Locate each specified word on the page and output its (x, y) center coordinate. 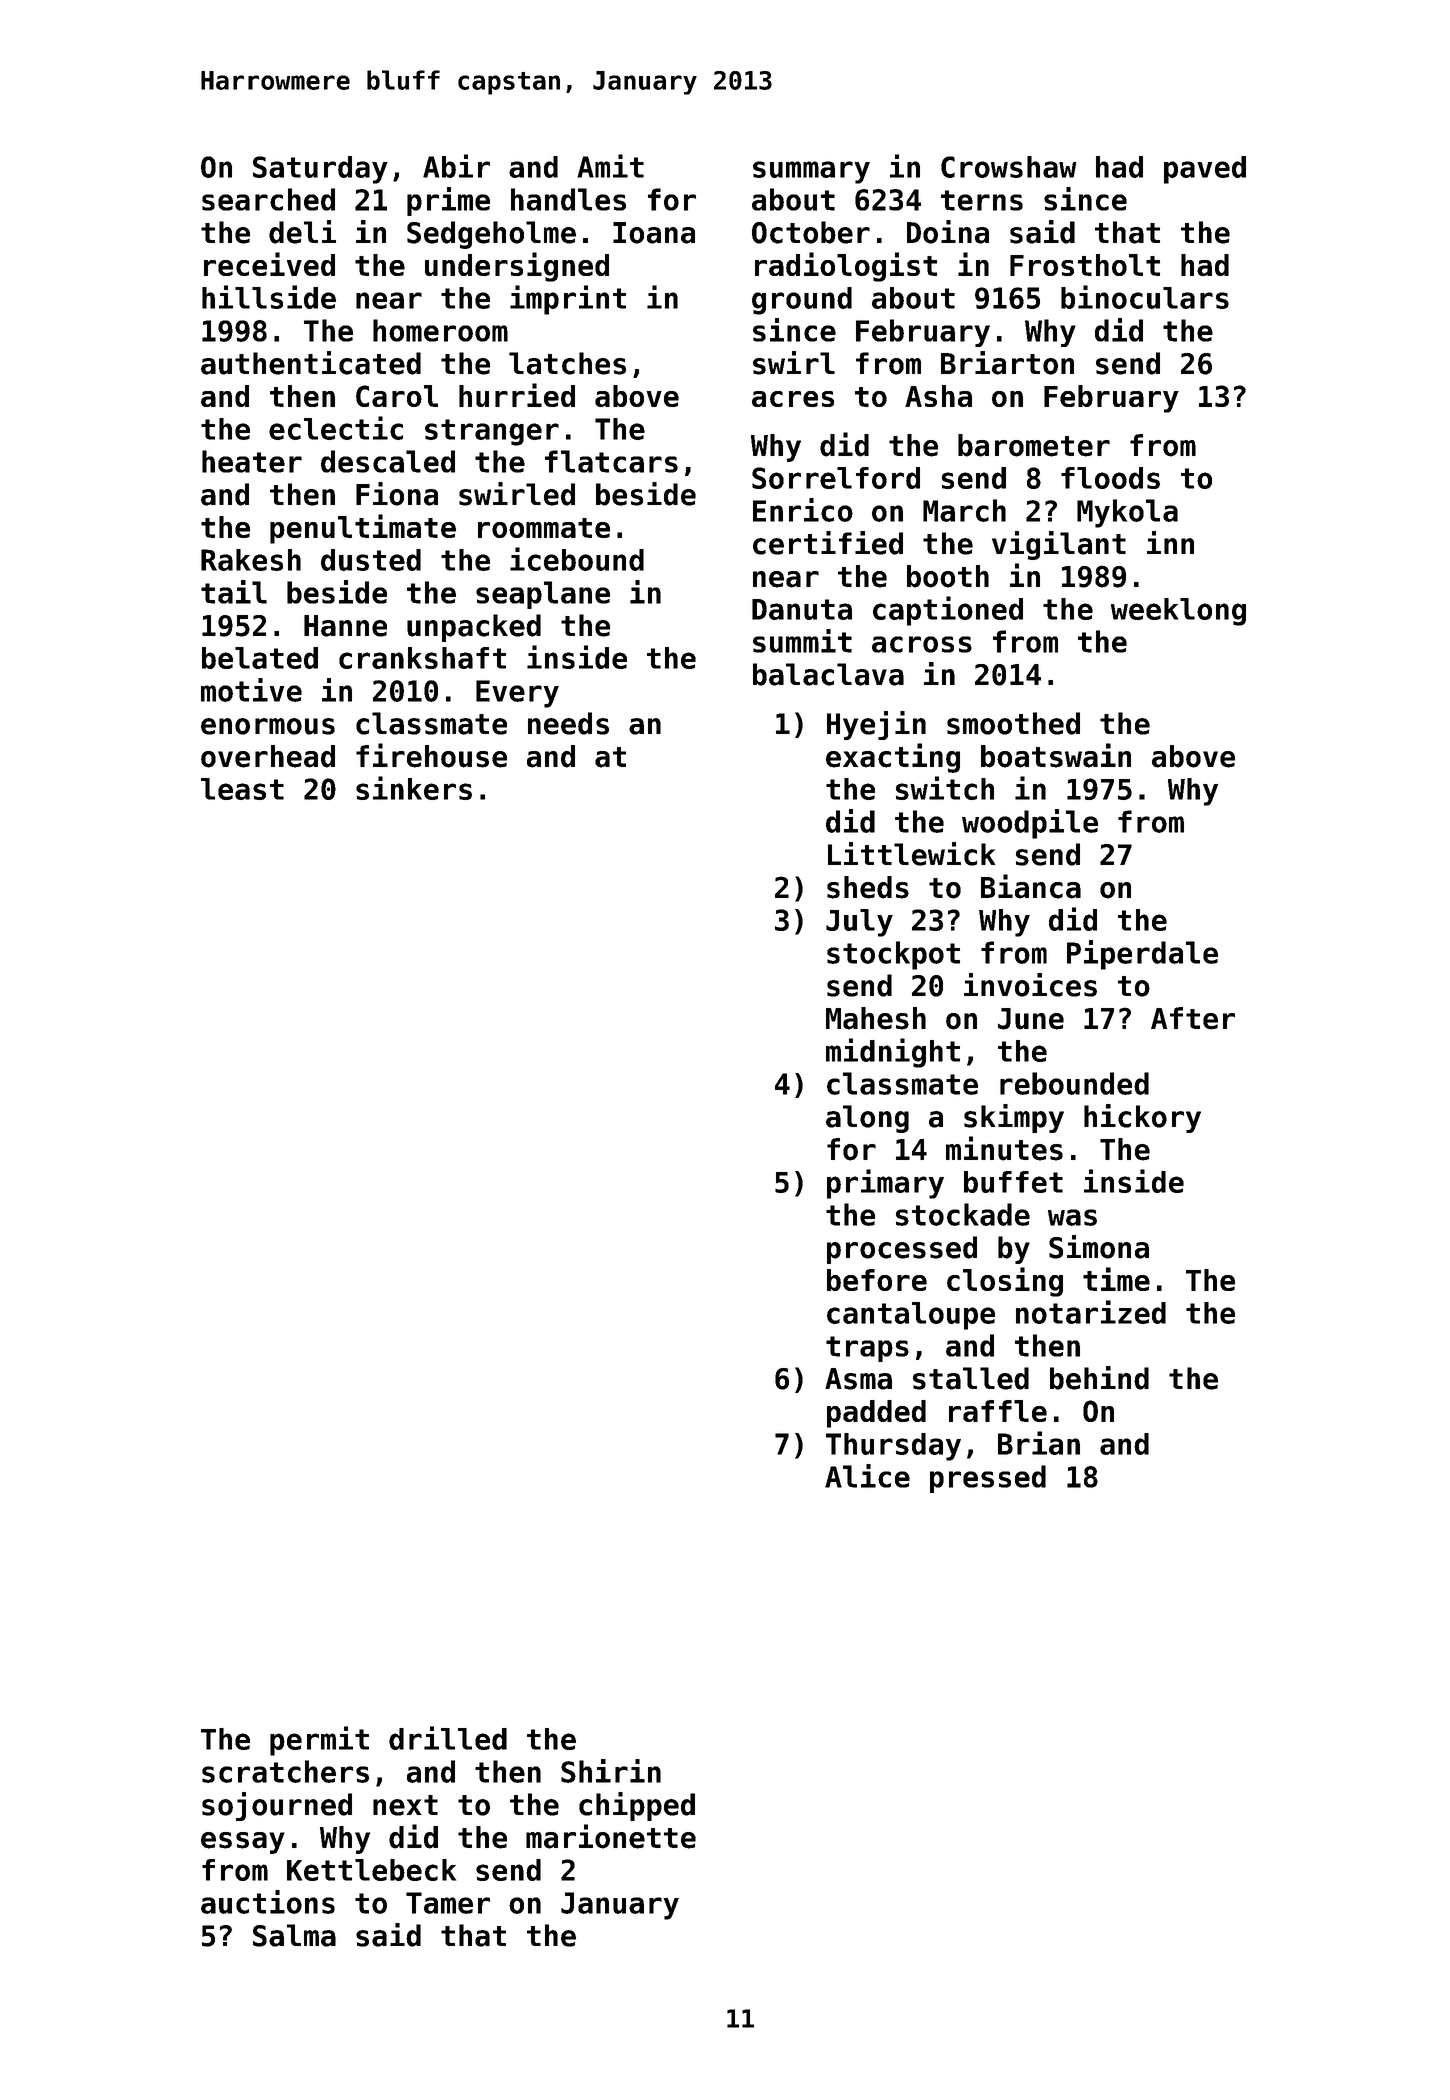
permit (319, 1741)
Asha (938, 396)
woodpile (1030, 824)
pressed (988, 1479)
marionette (611, 1836)
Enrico (803, 510)
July (859, 923)
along (867, 1119)
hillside (269, 297)
